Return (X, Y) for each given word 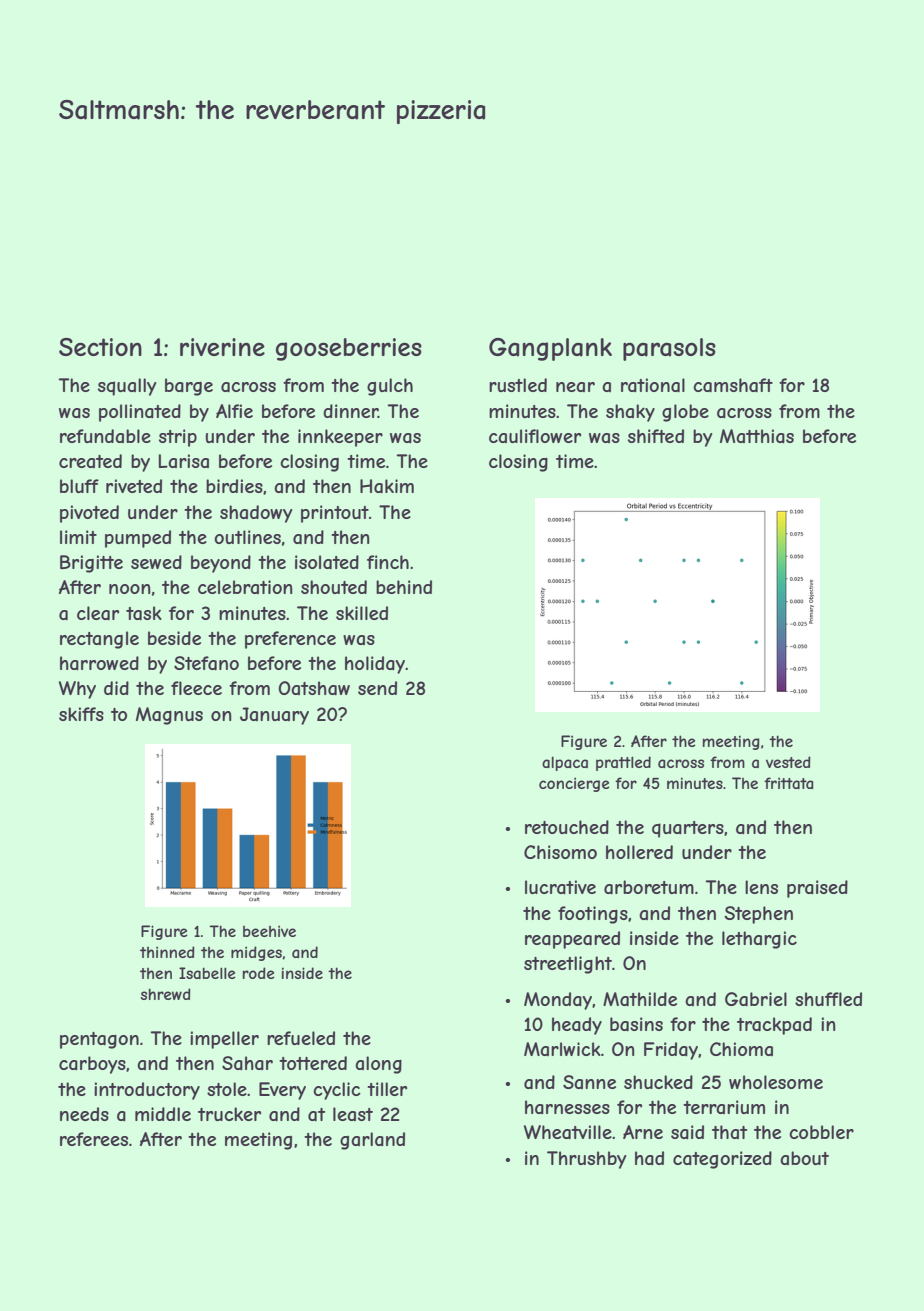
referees (94, 1139)
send (377, 688)
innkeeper (340, 438)
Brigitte (91, 564)
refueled (301, 1038)
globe (685, 413)
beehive (269, 931)
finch (388, 562)
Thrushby (586, 1160)
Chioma (741, 1049)
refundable (105, 436)
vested (788, 762)
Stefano (206, 663)
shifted (656, 436)
